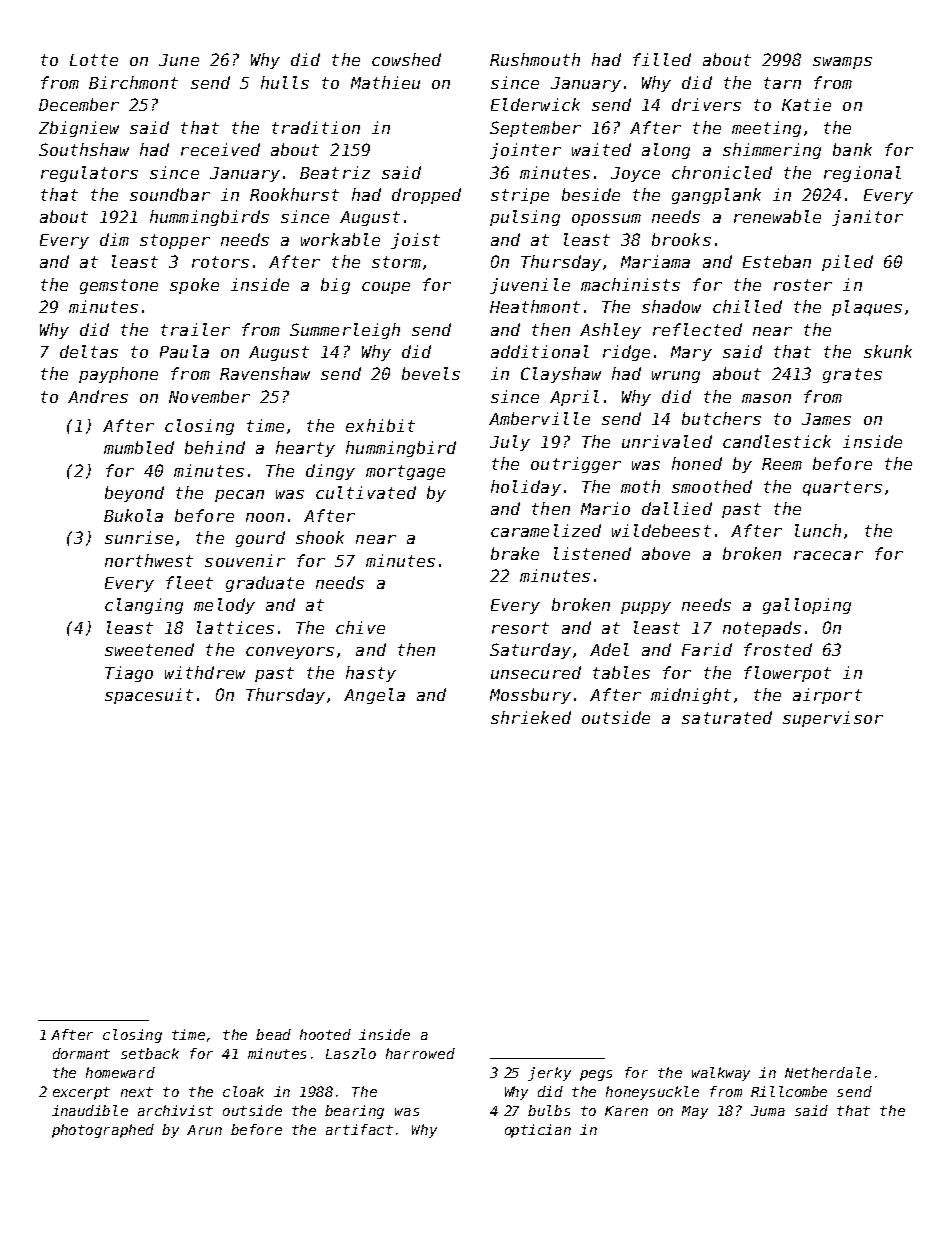  Describe the element at coordinates (721, 1074) in the page. I see `walkway` at that location.
